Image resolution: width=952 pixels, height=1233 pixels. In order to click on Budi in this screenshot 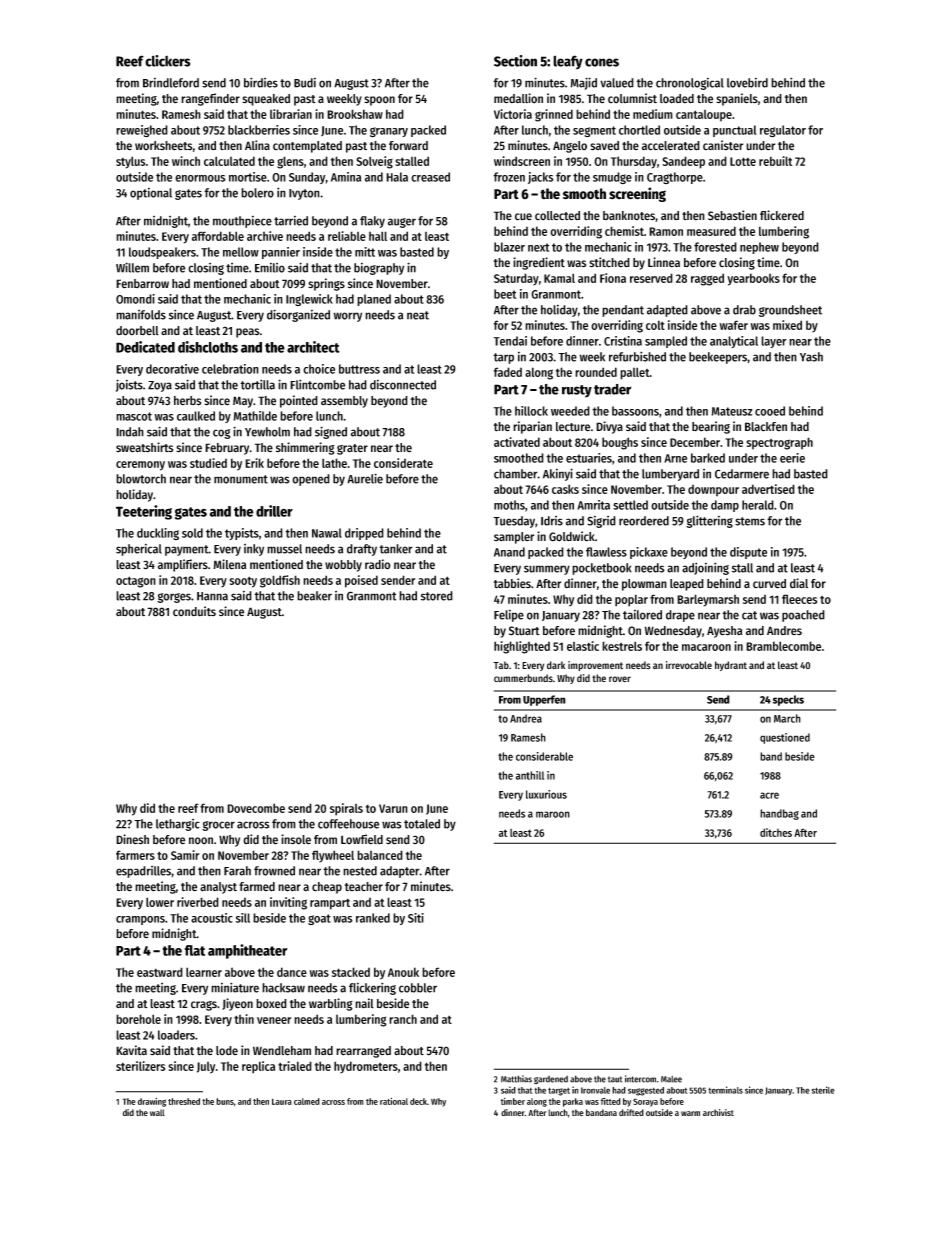, I will do `click(305, 83)`.
